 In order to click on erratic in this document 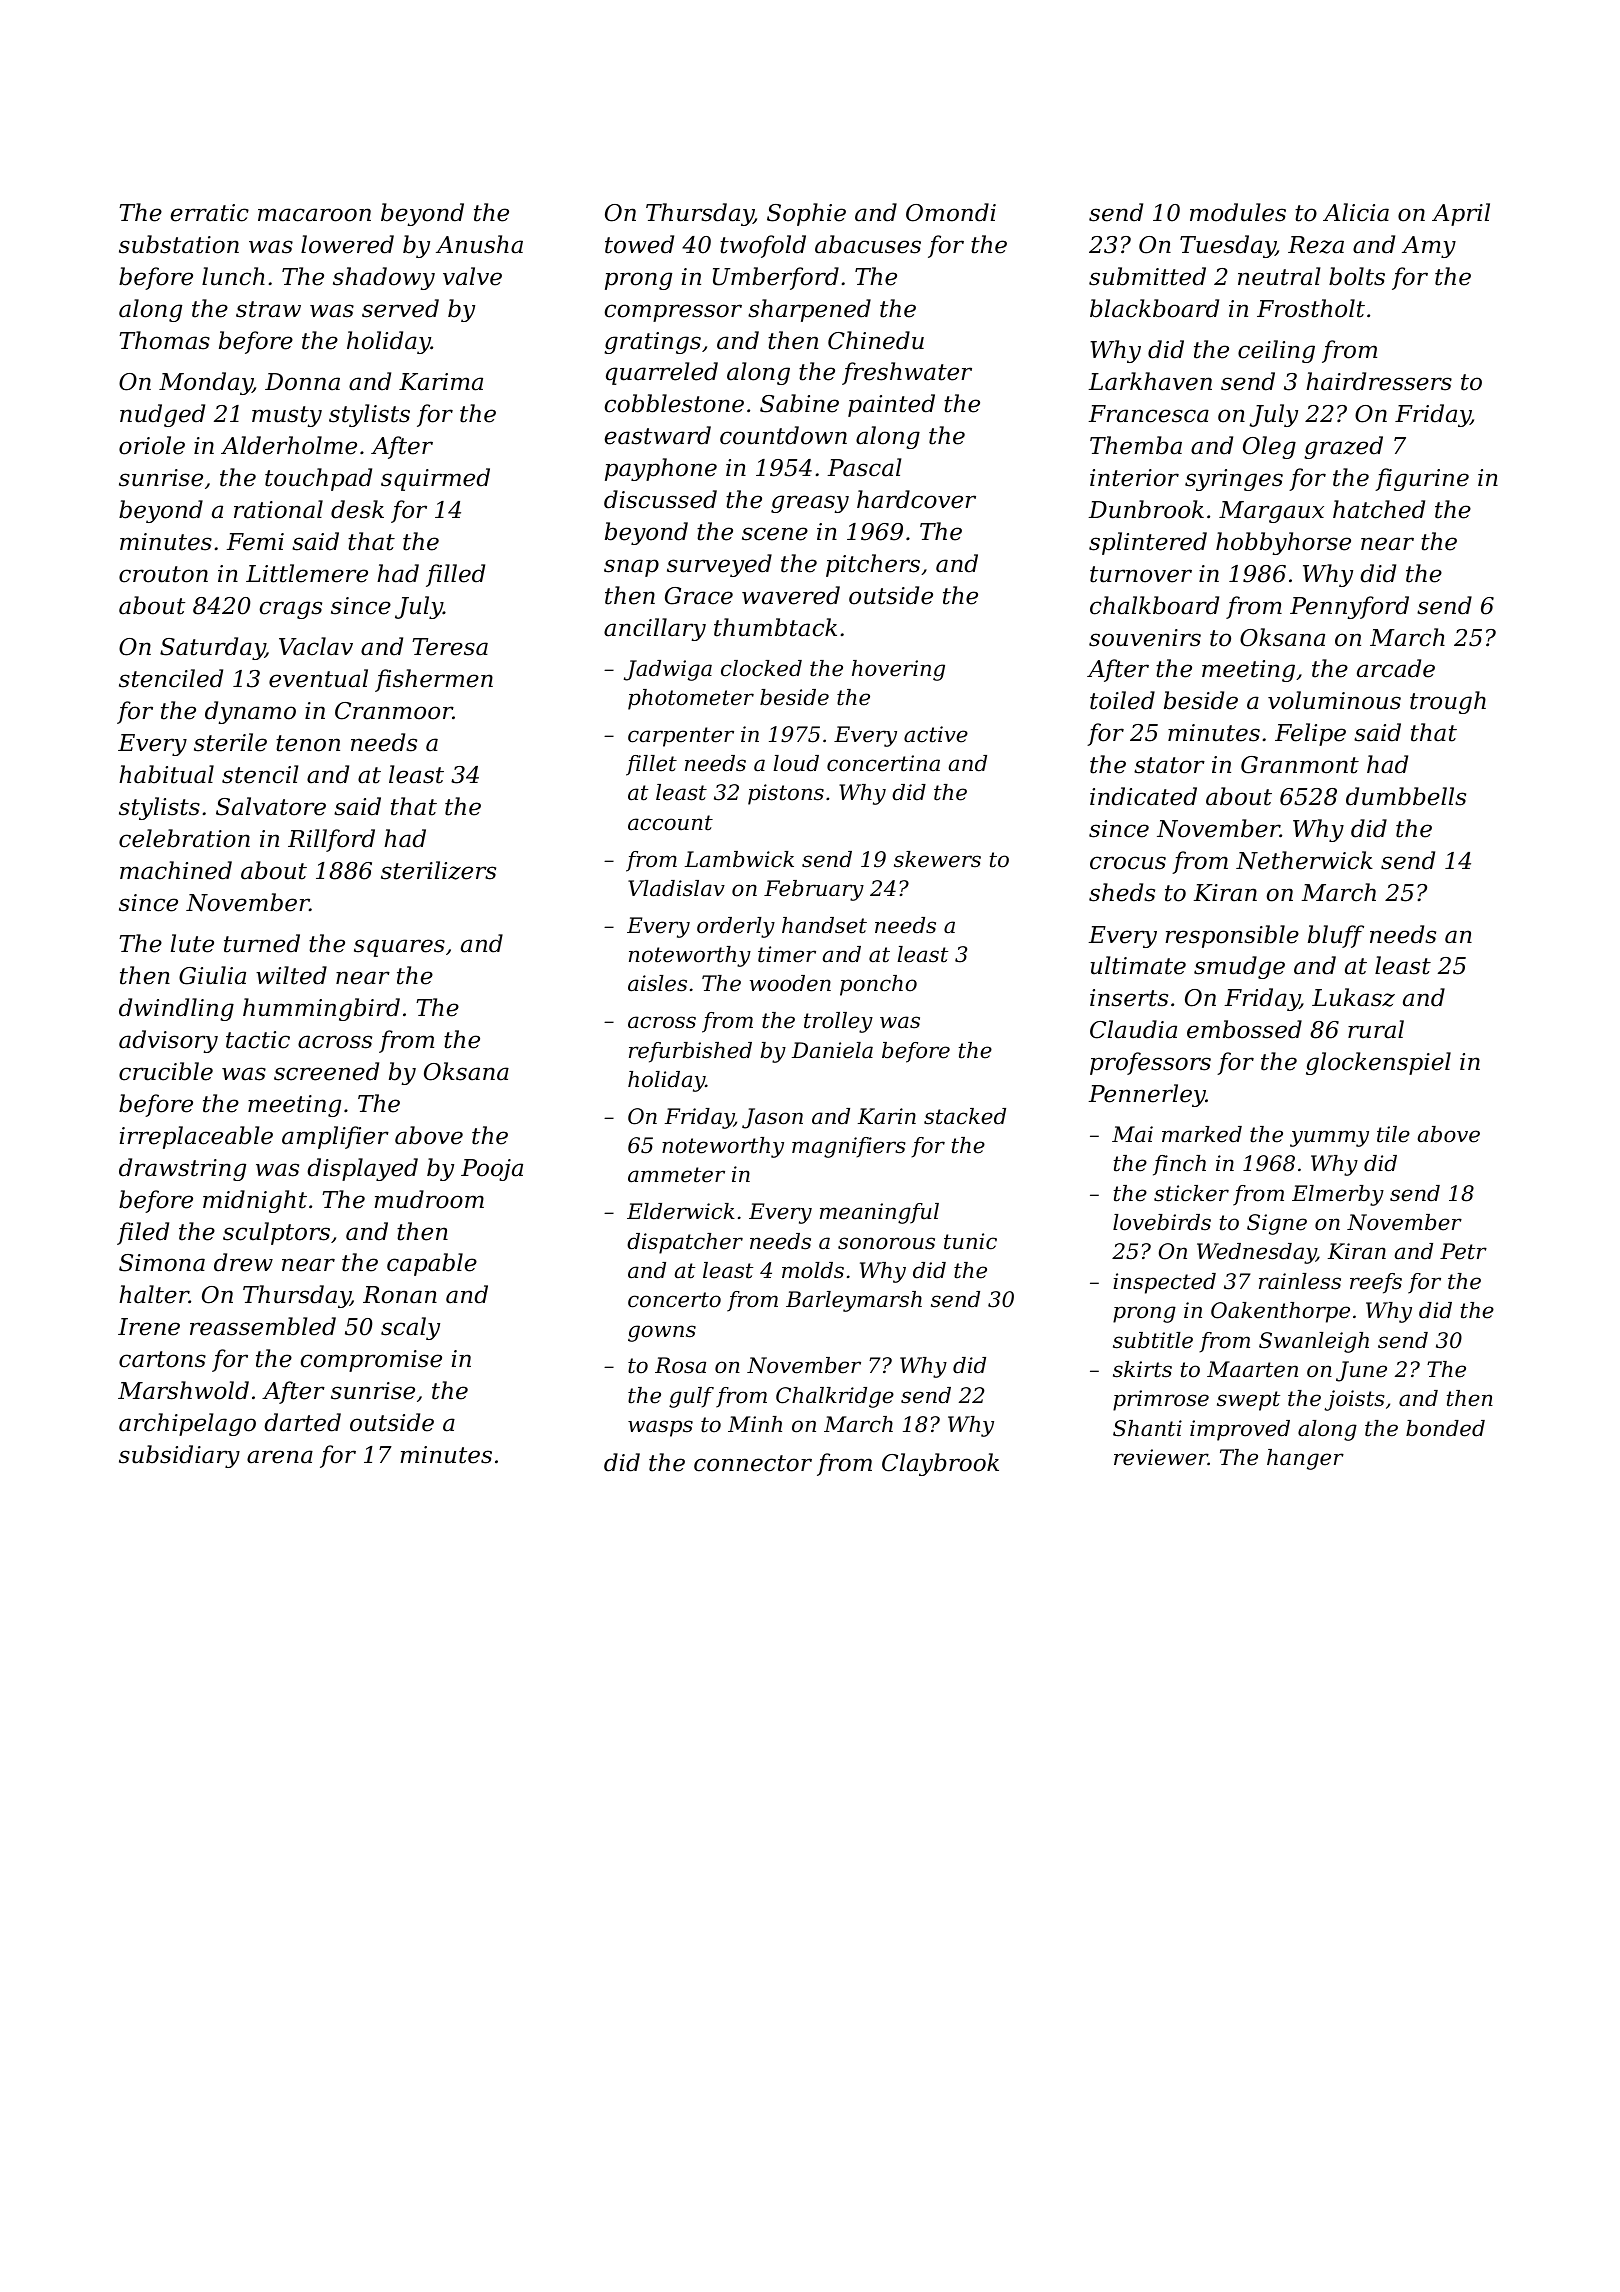, I will do `click(210, 213)`.
